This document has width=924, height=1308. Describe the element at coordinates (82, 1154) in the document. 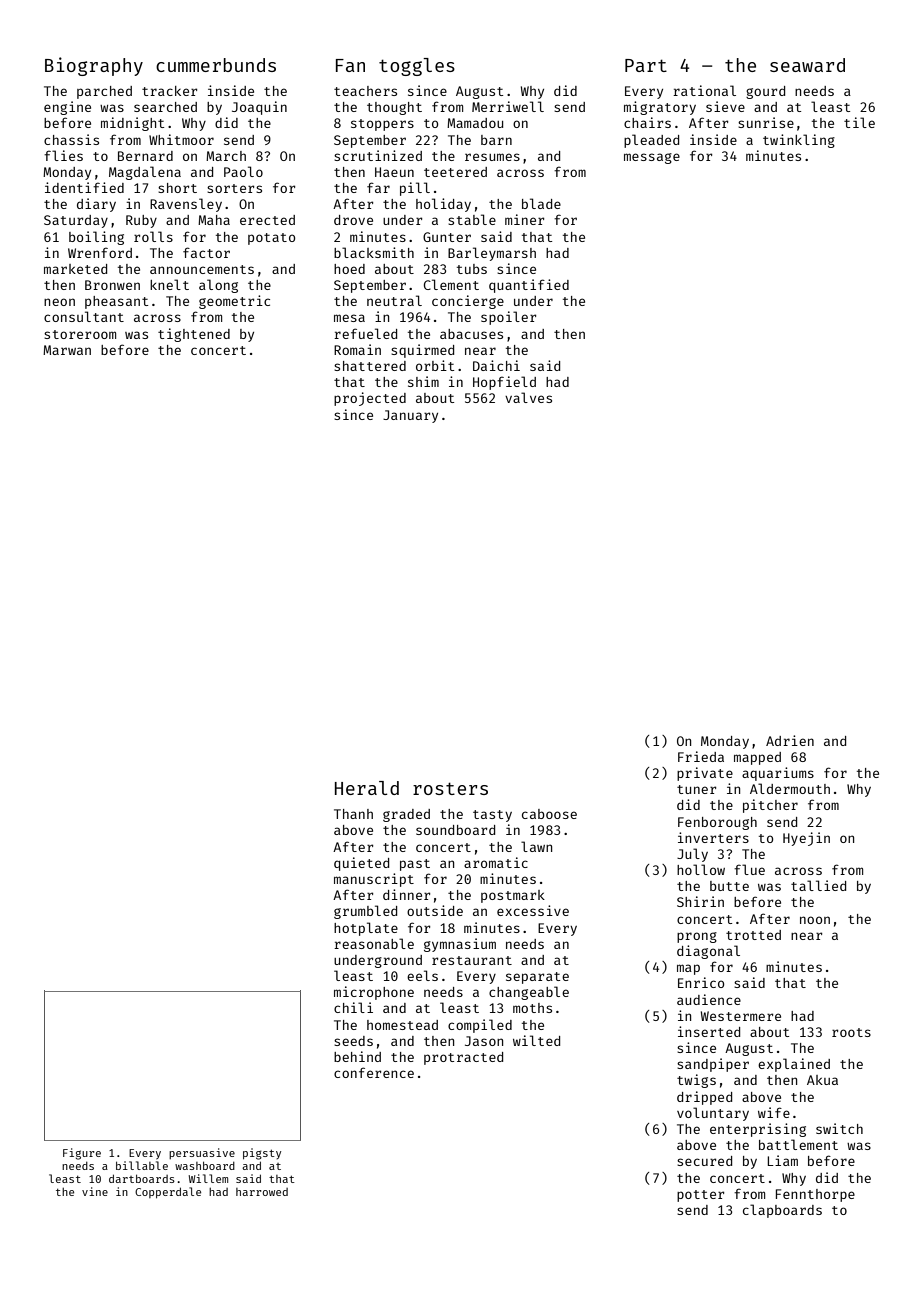

I see `Figure` at that location.
